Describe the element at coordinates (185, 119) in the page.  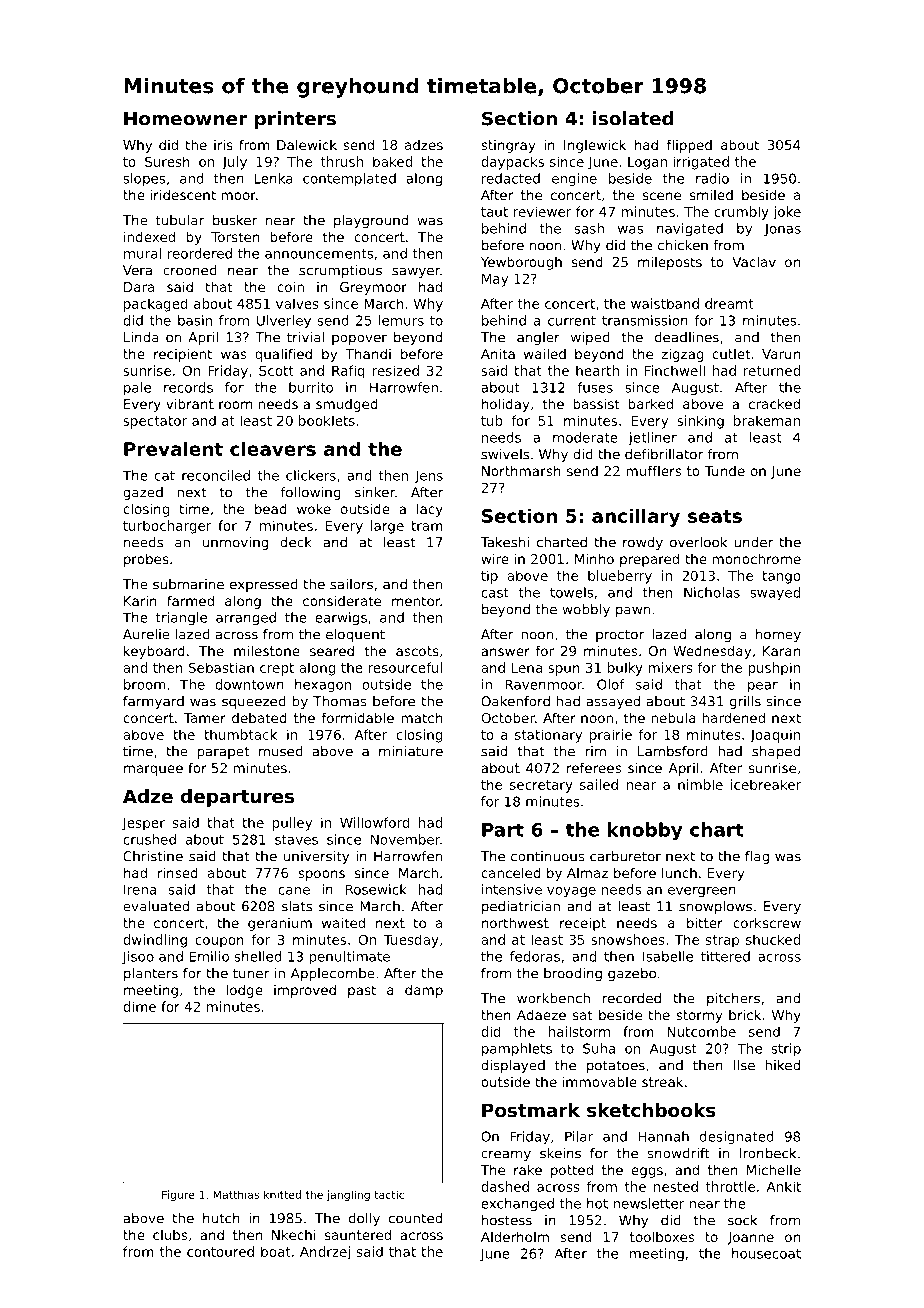
I see `Homeowner` at that location.
